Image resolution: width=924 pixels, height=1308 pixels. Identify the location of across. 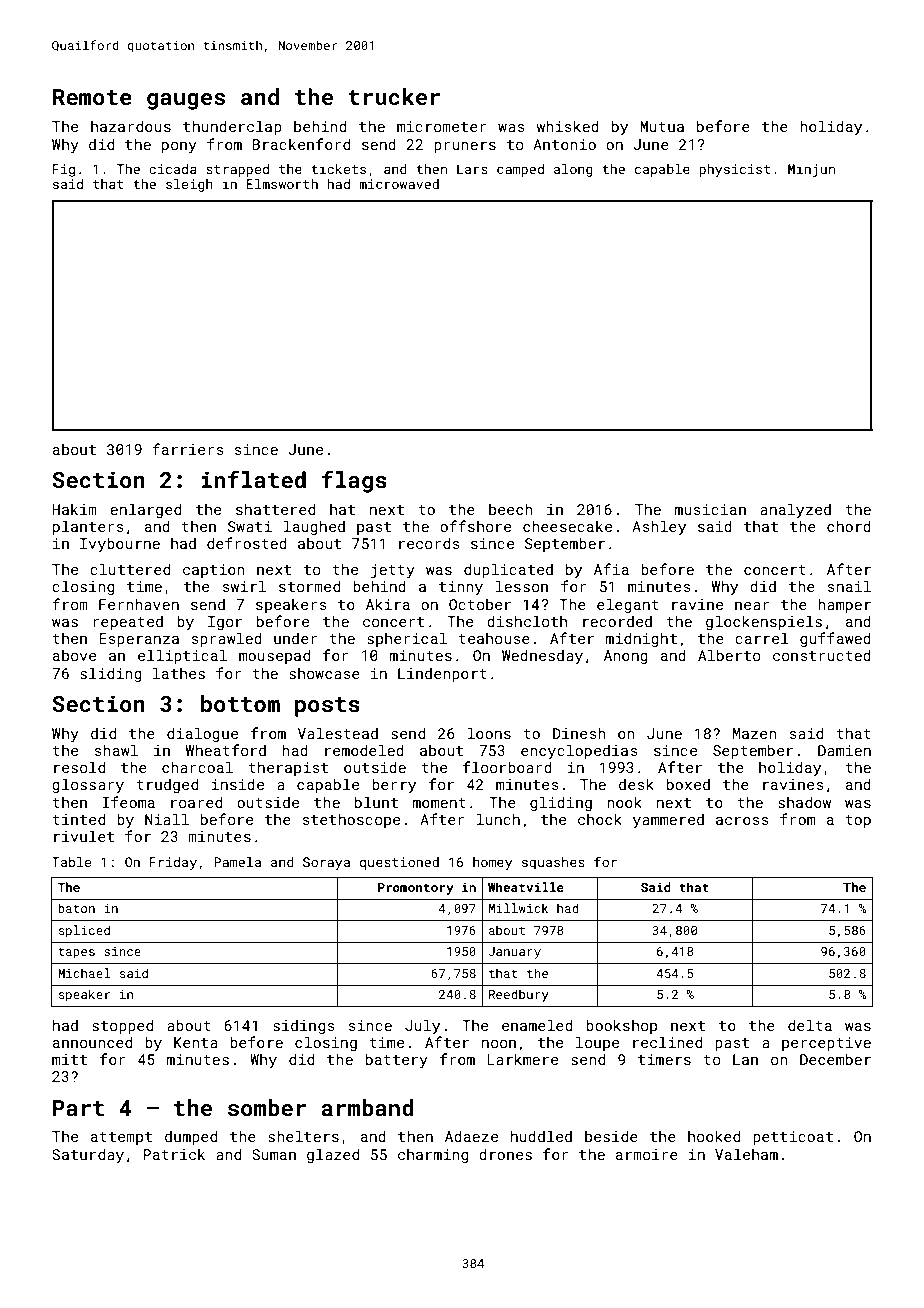
(742, 821).
